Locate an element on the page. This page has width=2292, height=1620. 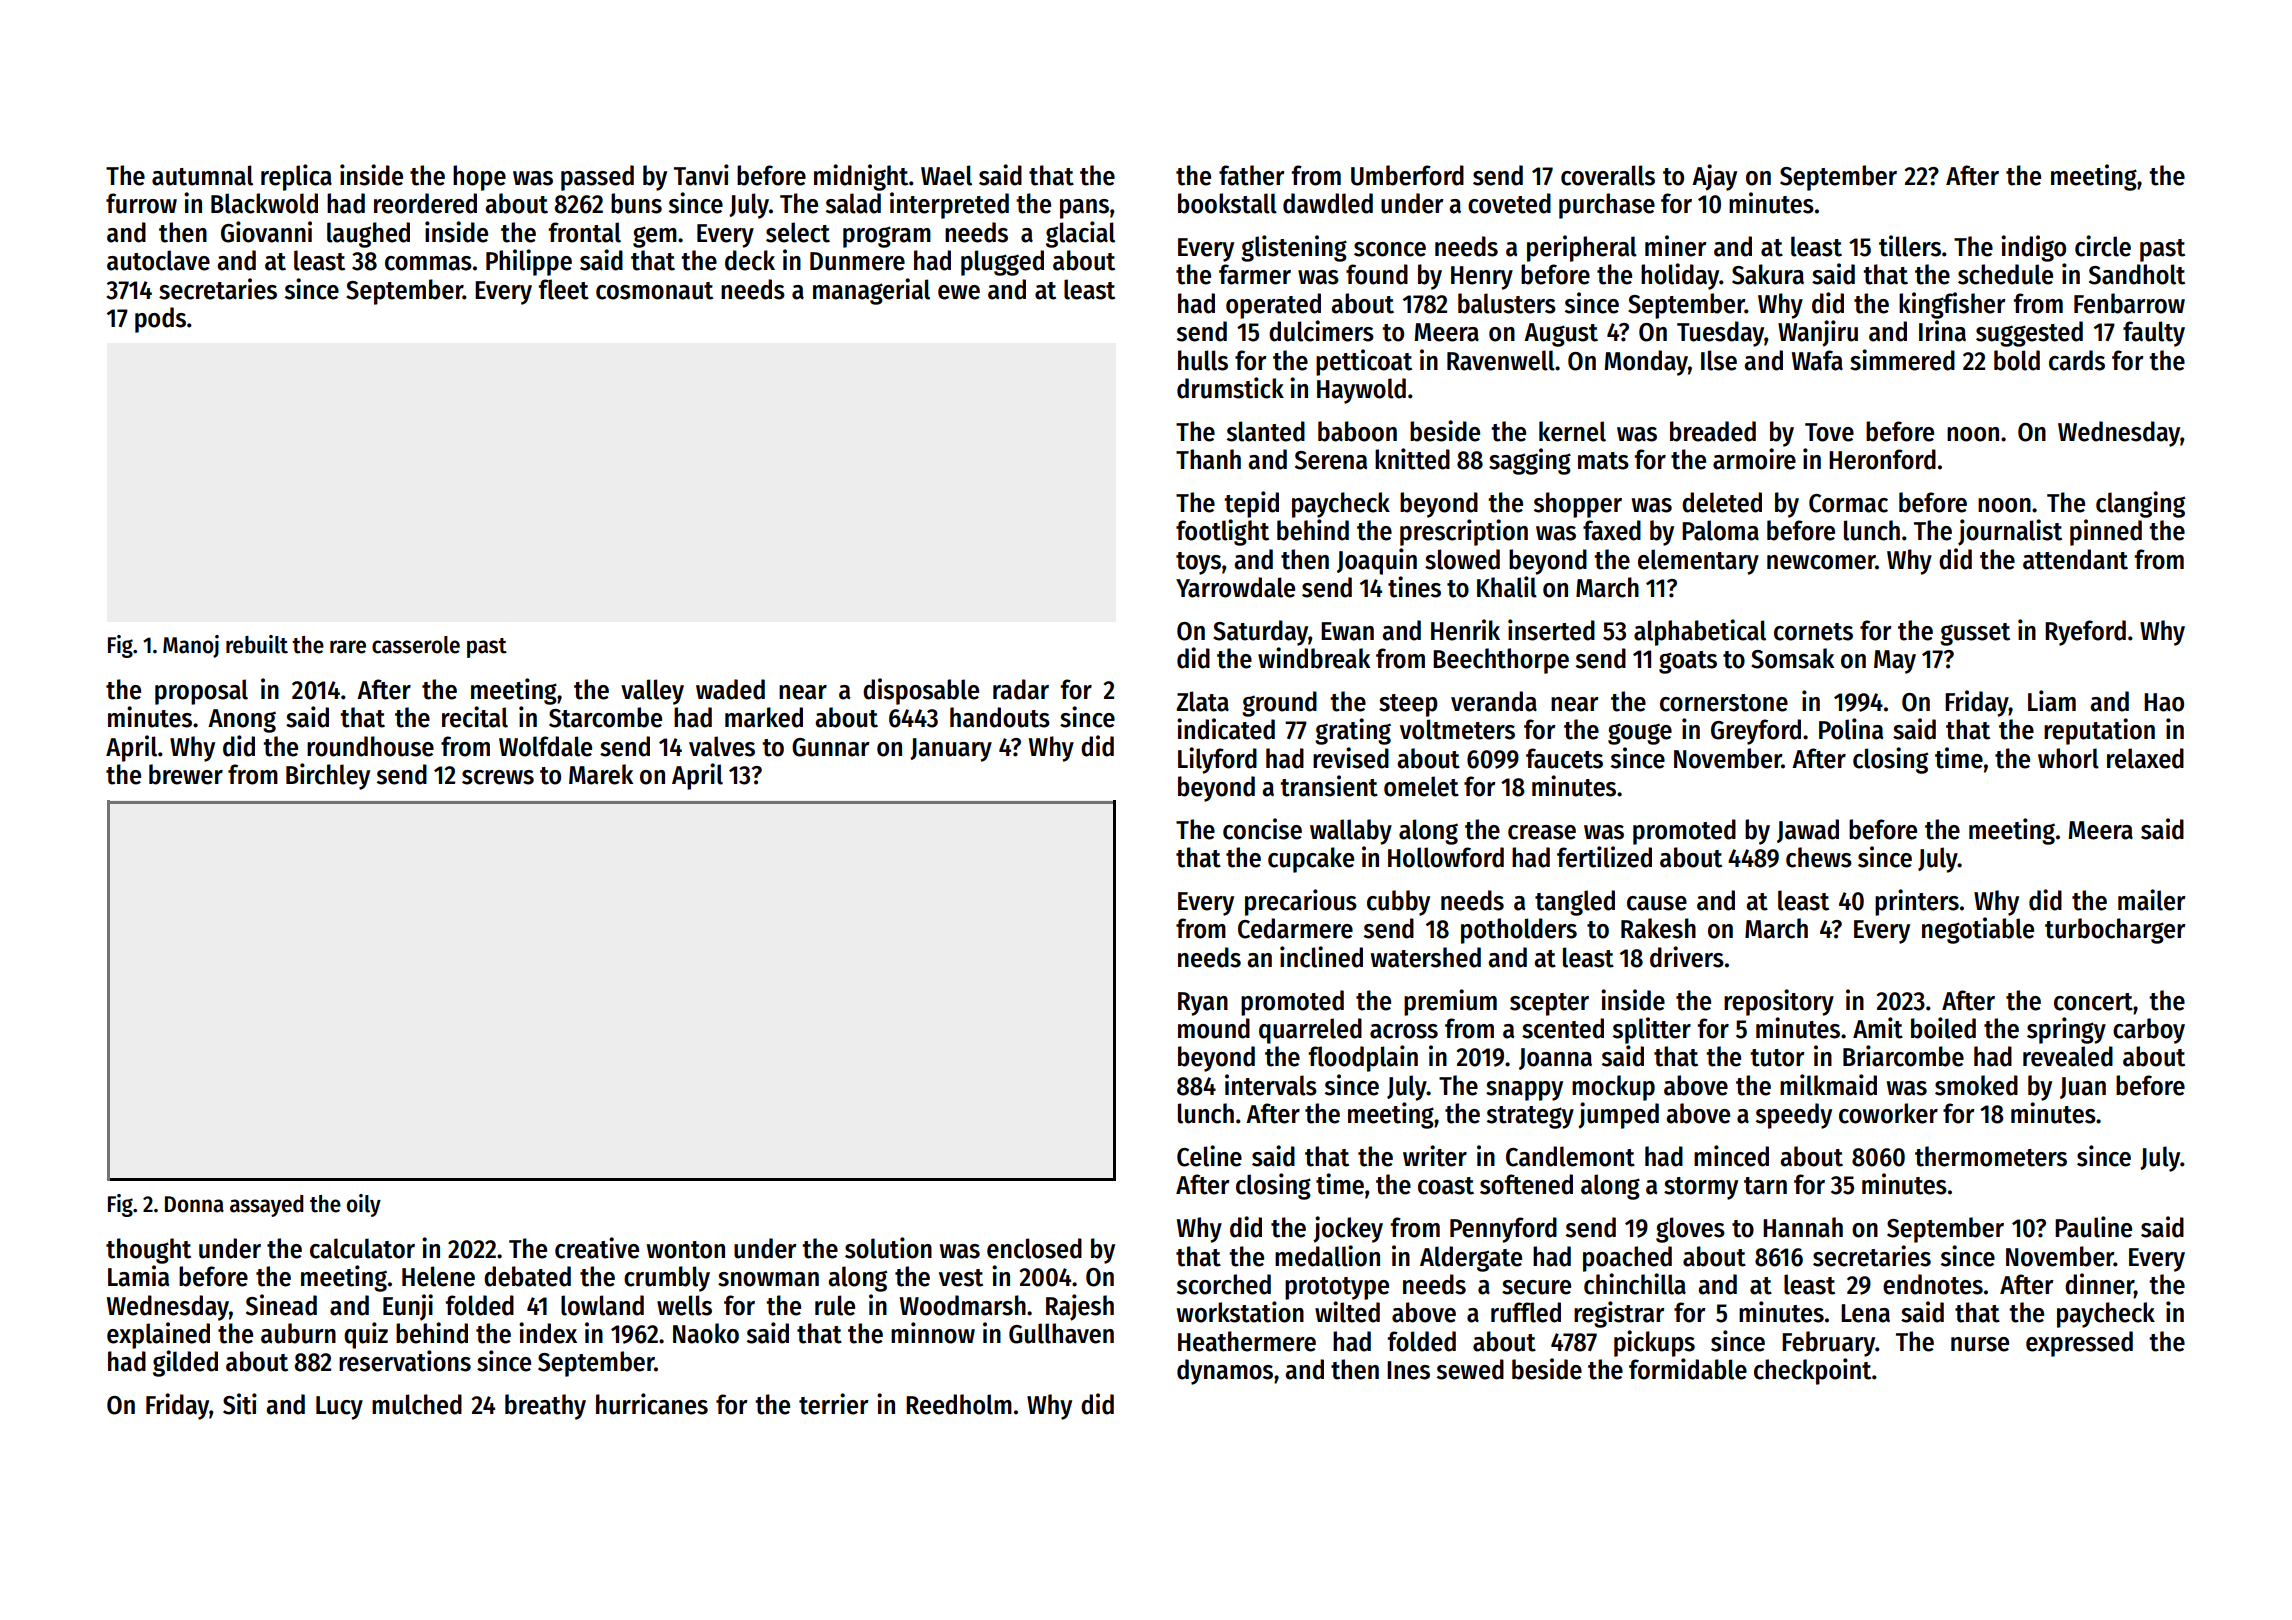
proposal is located at coordinates (201, 692).
